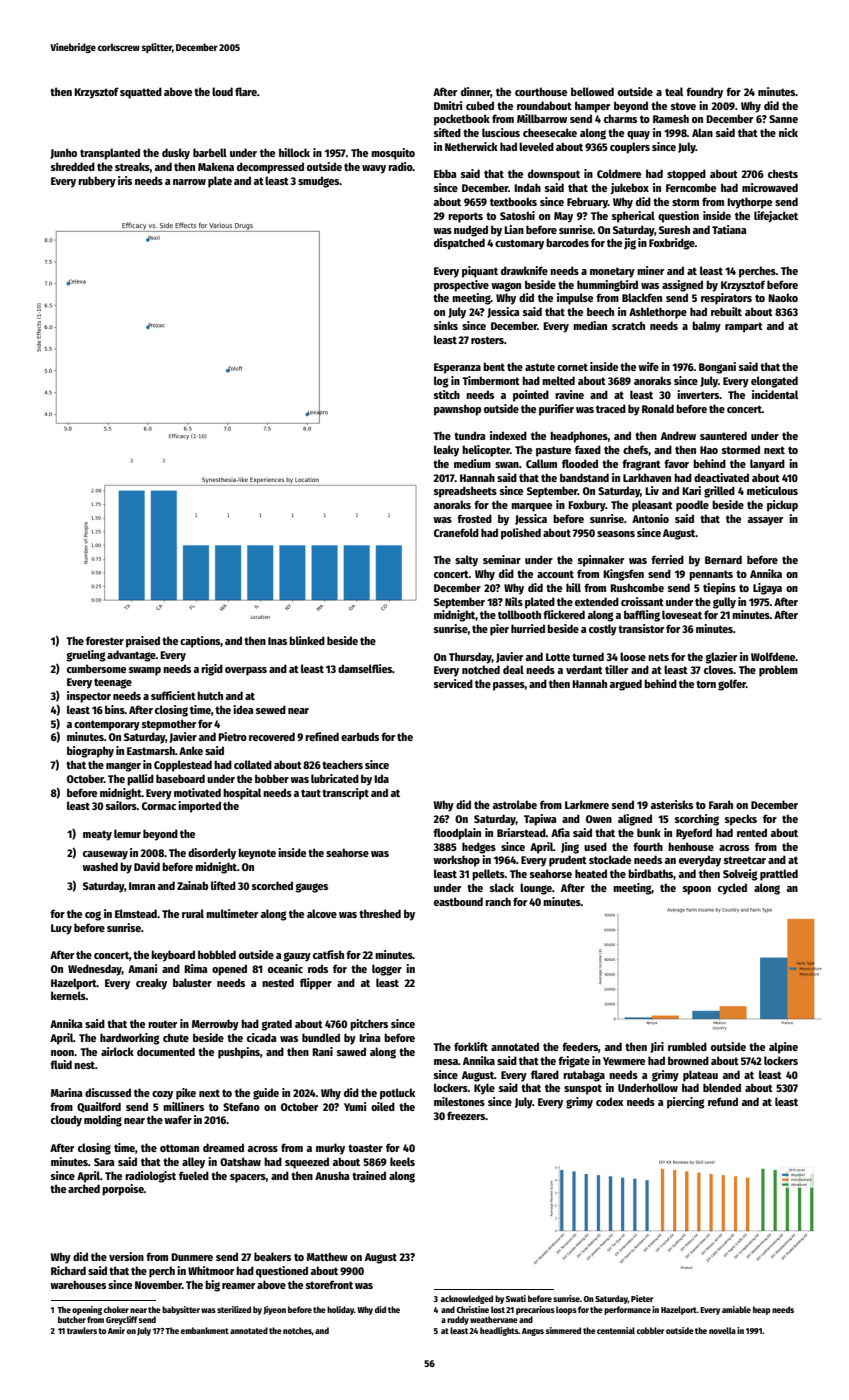  What do you see at coordinates (783, 297) in the screenshot?
I see `Naoko` at bounding box center [783, 297].
